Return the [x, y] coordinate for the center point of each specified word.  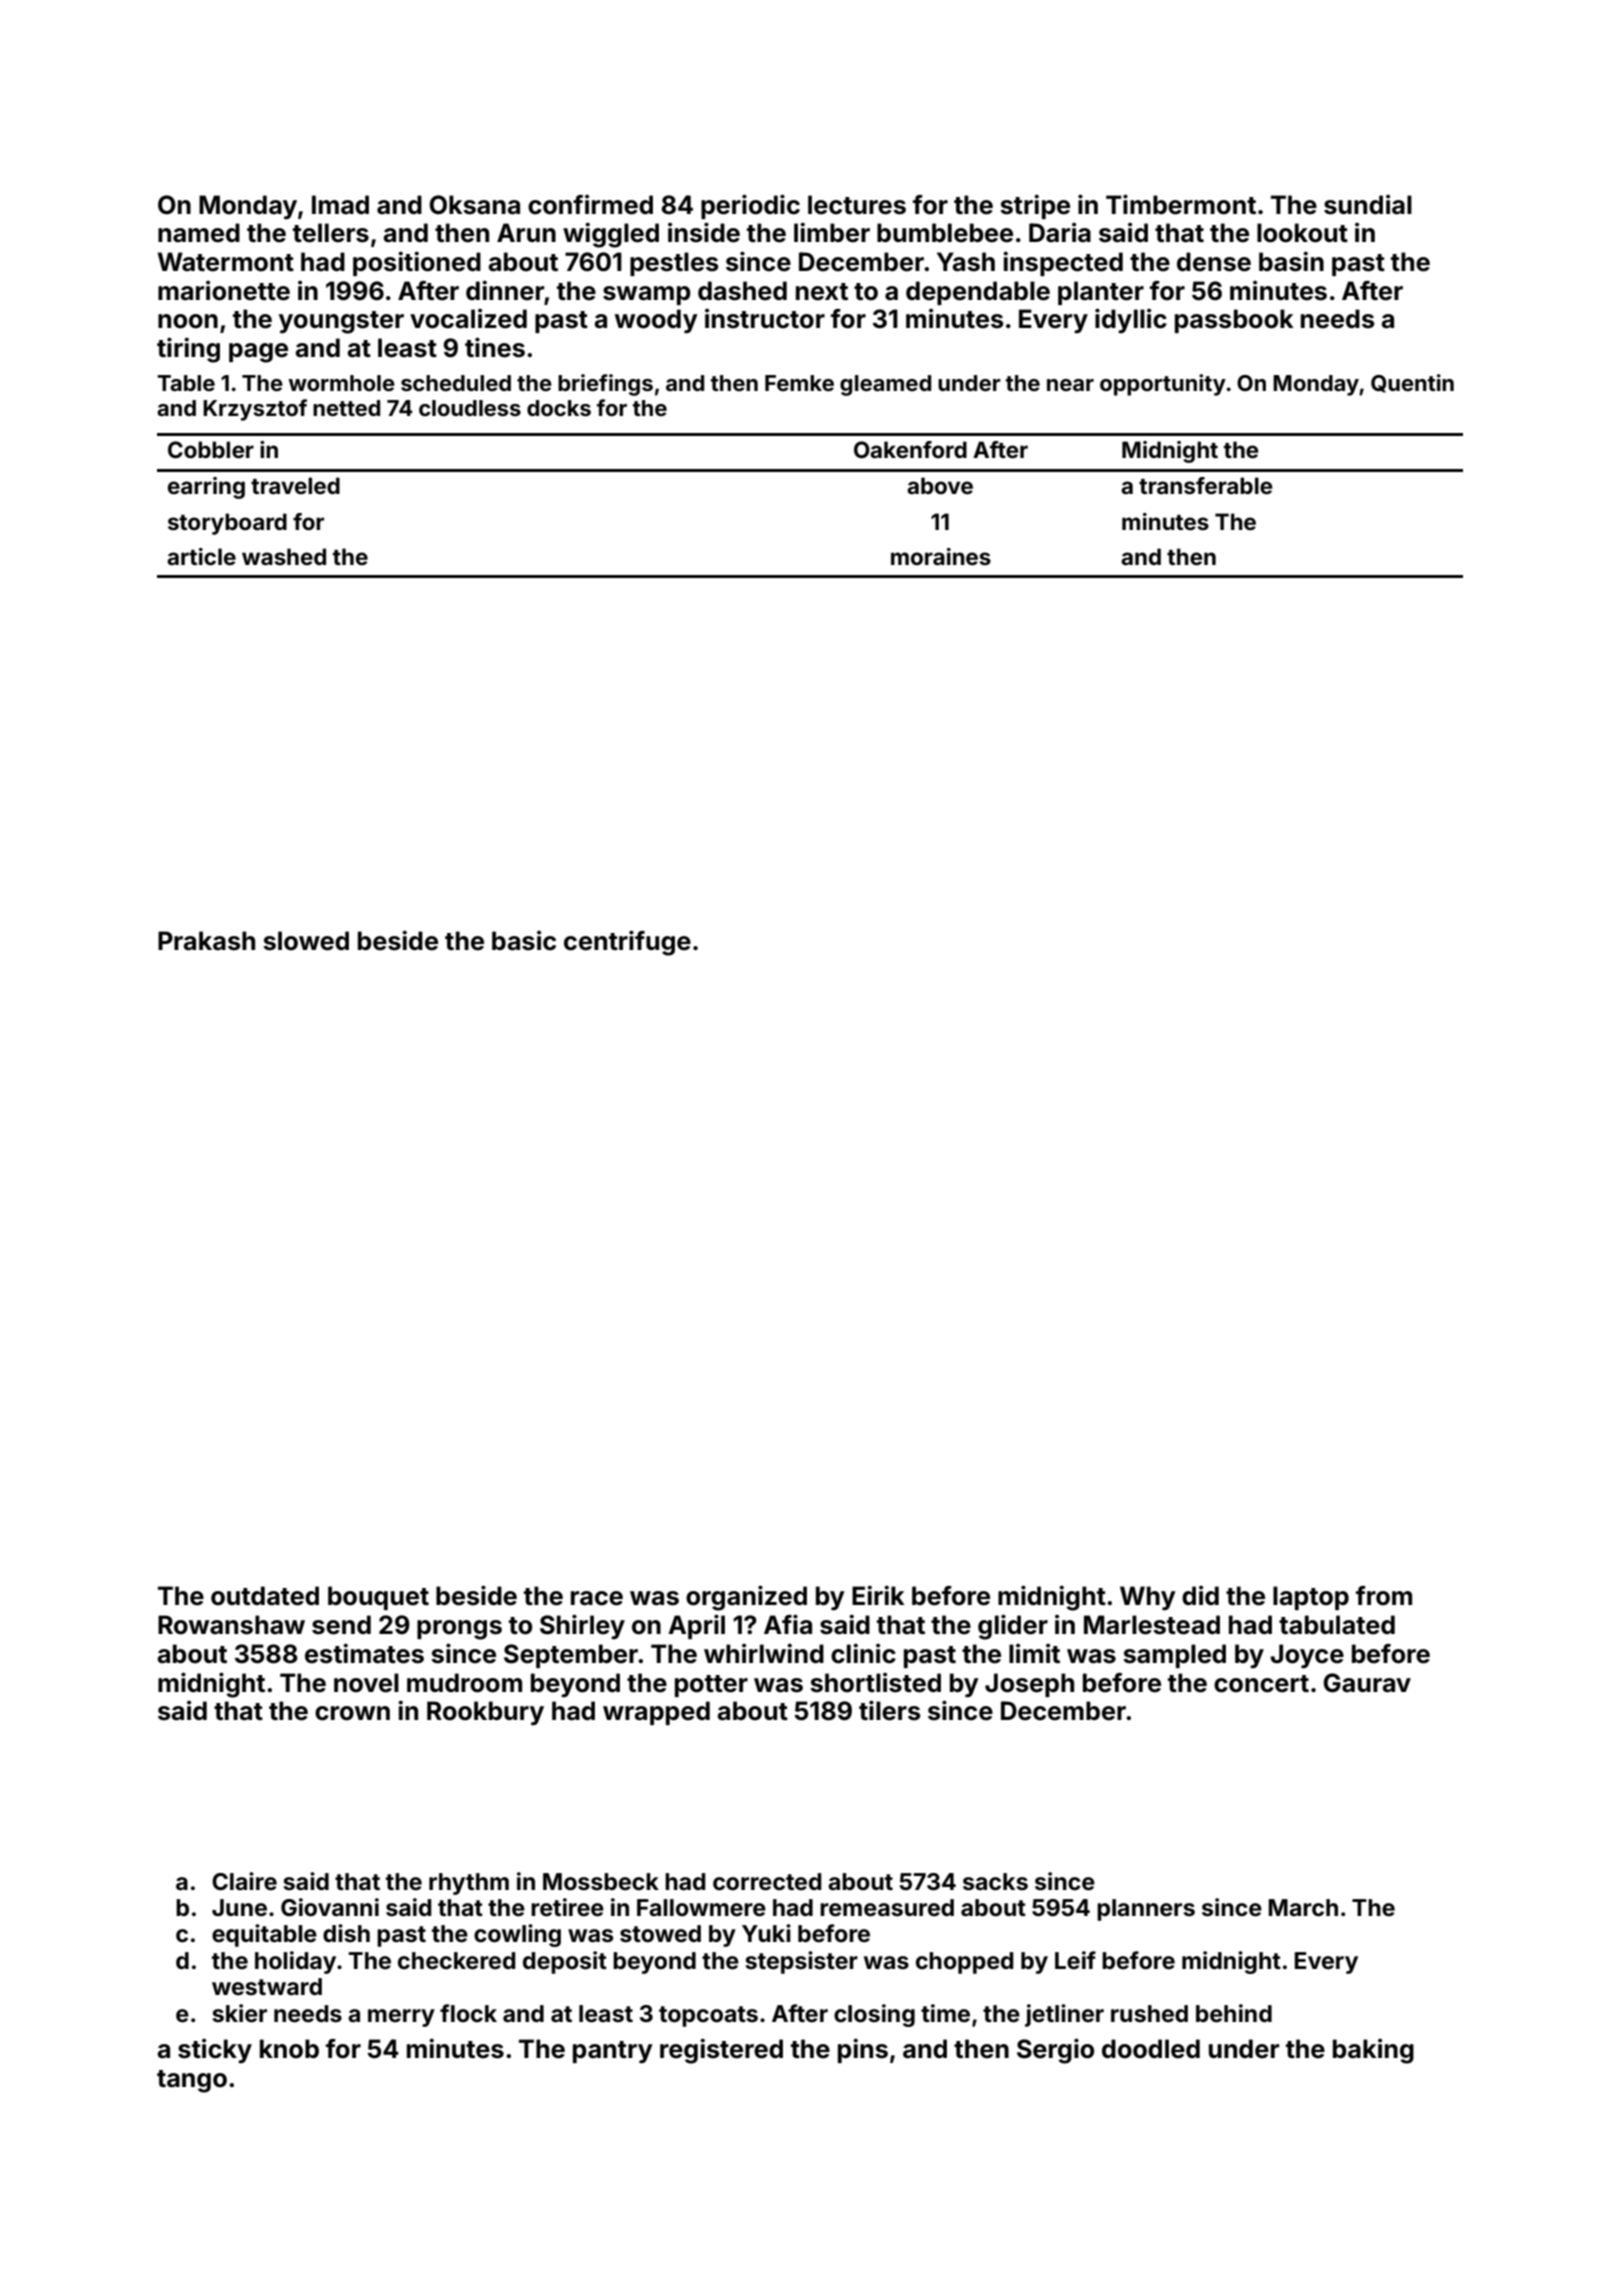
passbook [1234, 321]
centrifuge [627, 943]
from [1384, 1596]
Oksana [474, 205]
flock [468, 2013]
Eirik [878, 1595]
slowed [306, 941]
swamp [647, 295]
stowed [660, 1934]
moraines [941, 556]
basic [524, 940]
